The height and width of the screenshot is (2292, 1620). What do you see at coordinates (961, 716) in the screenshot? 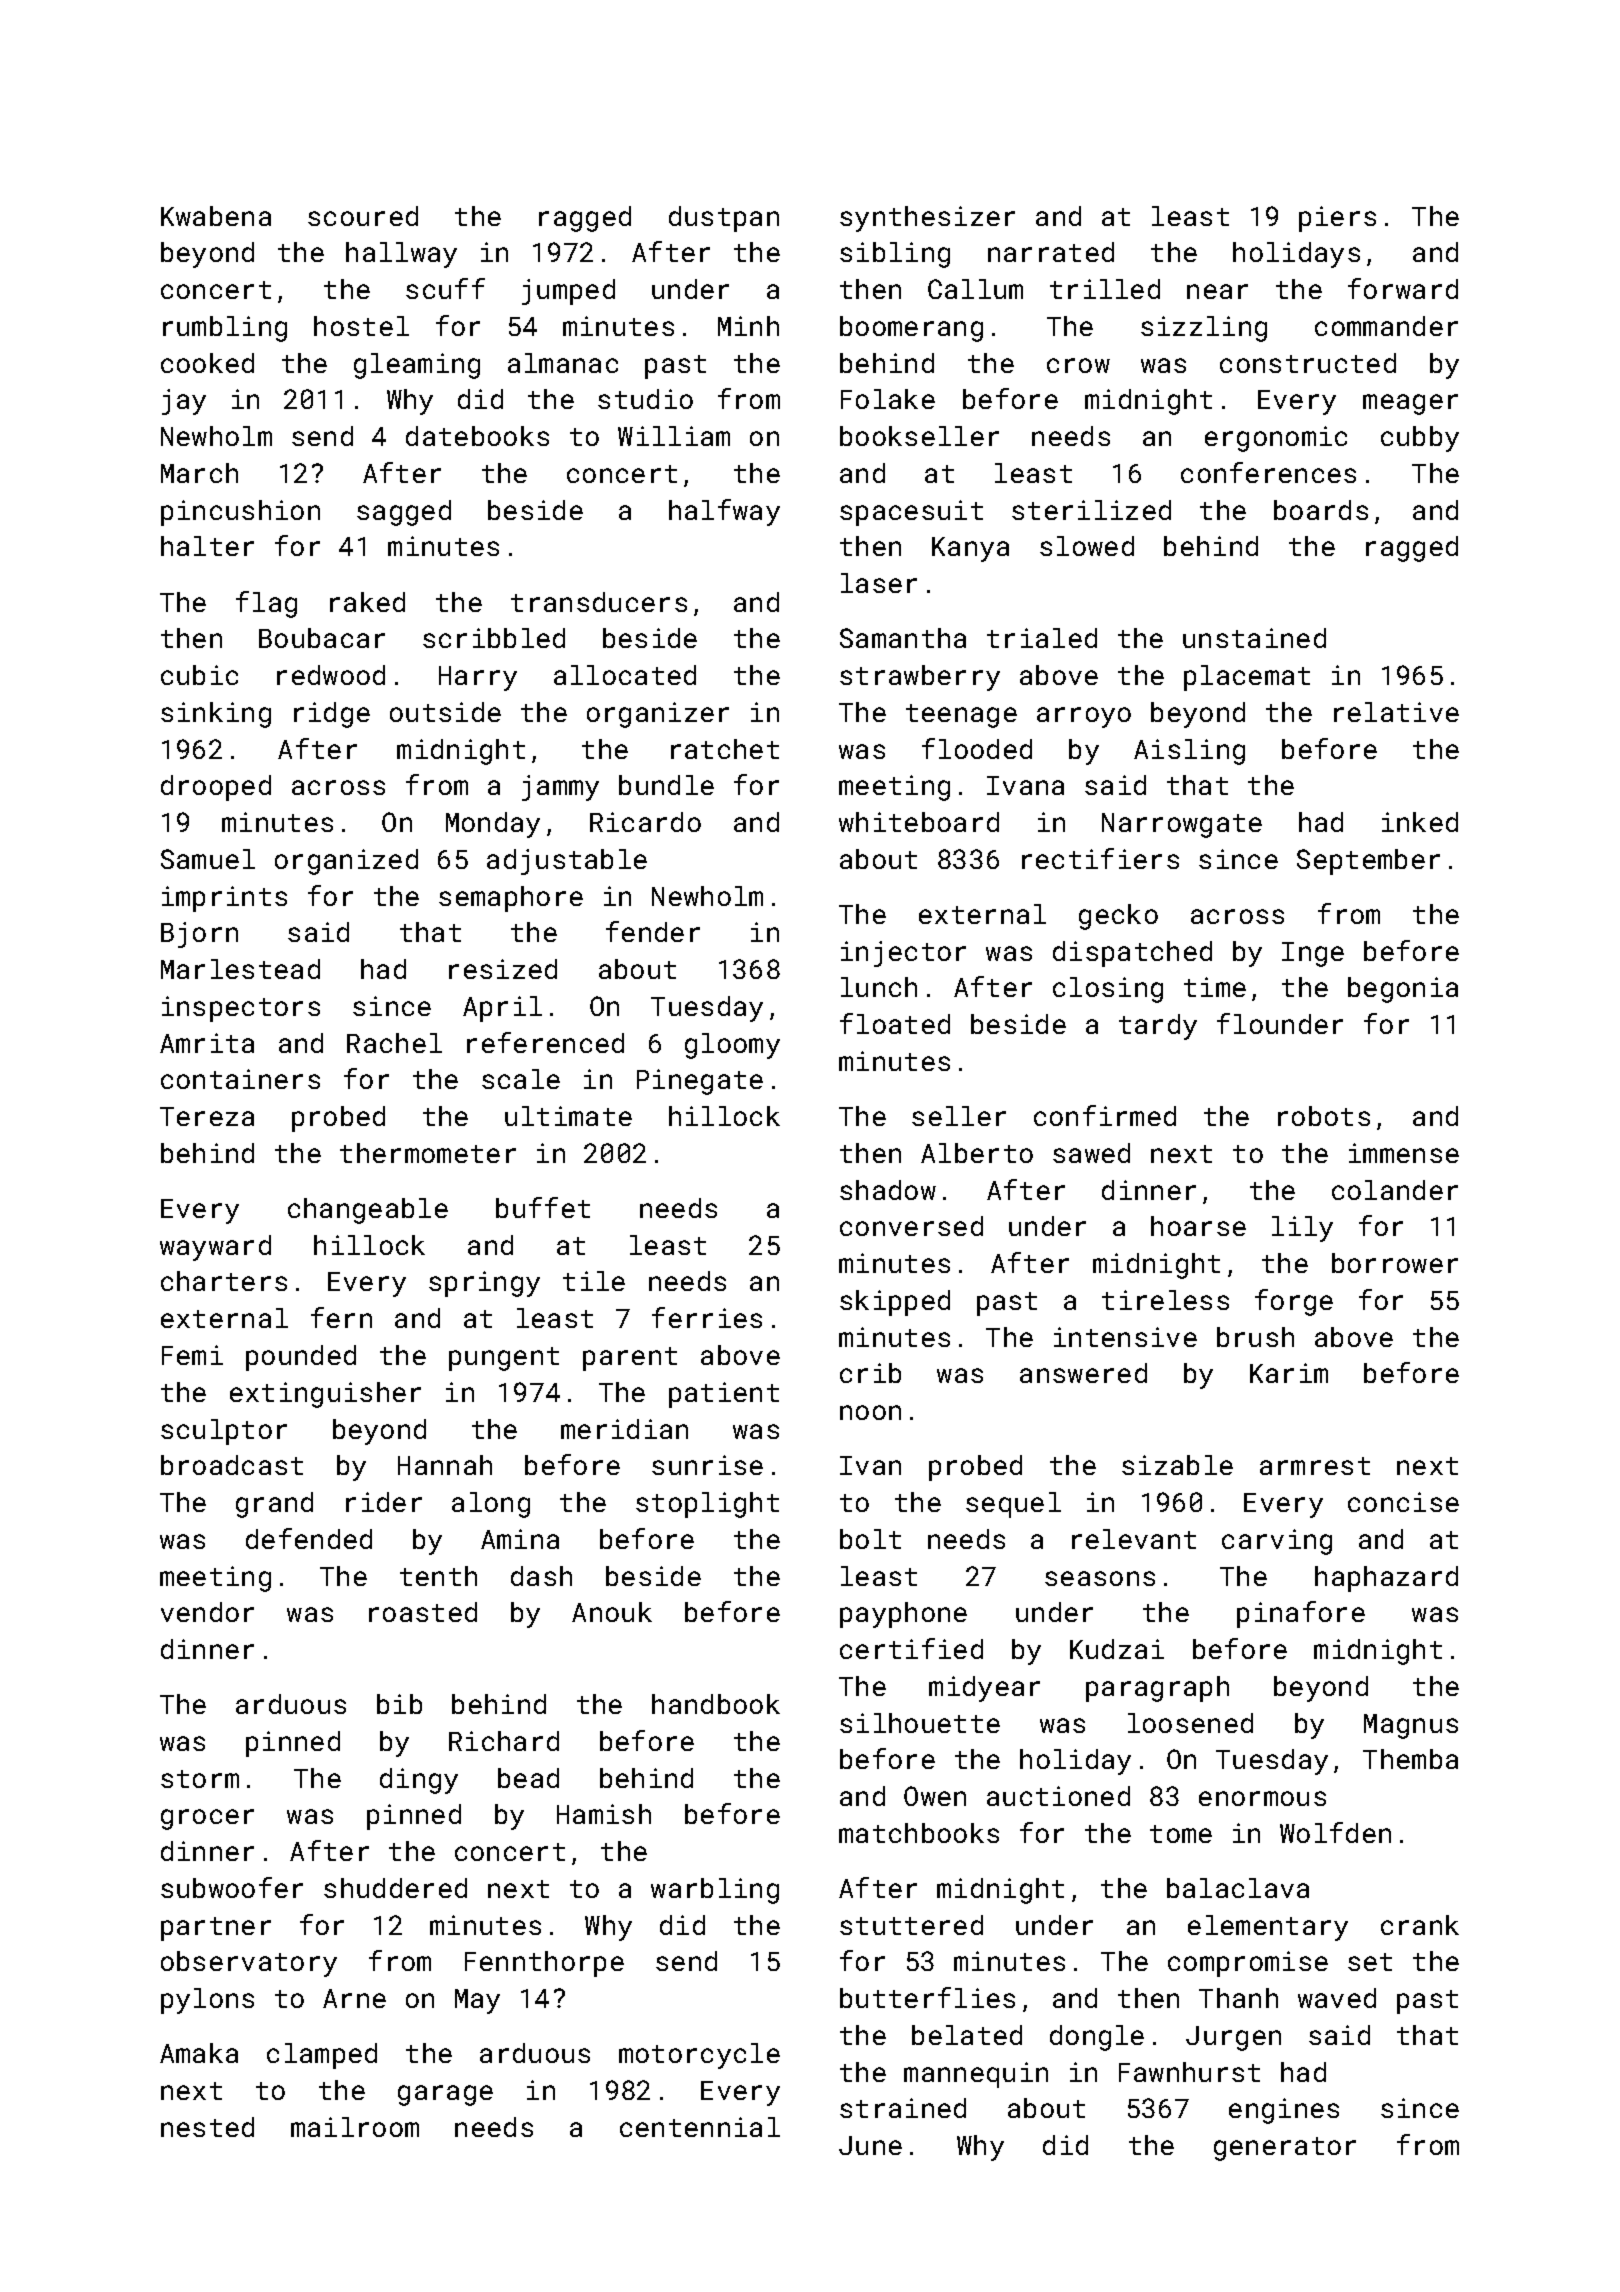
I see `teenage` at bounding box center [961, 716].
